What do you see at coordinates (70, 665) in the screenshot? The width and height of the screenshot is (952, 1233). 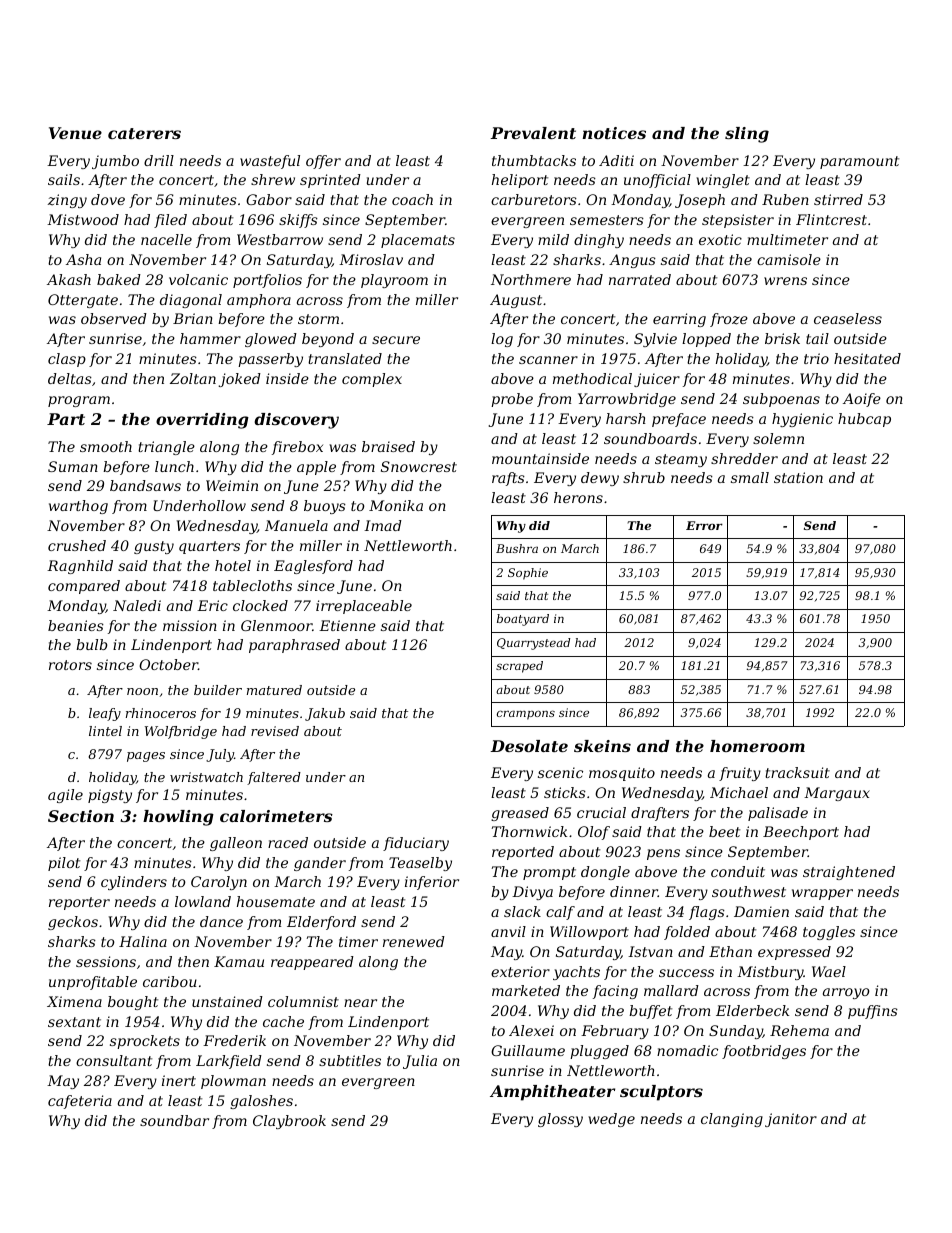 I see `rotors` at bounding box center [70, 665].
